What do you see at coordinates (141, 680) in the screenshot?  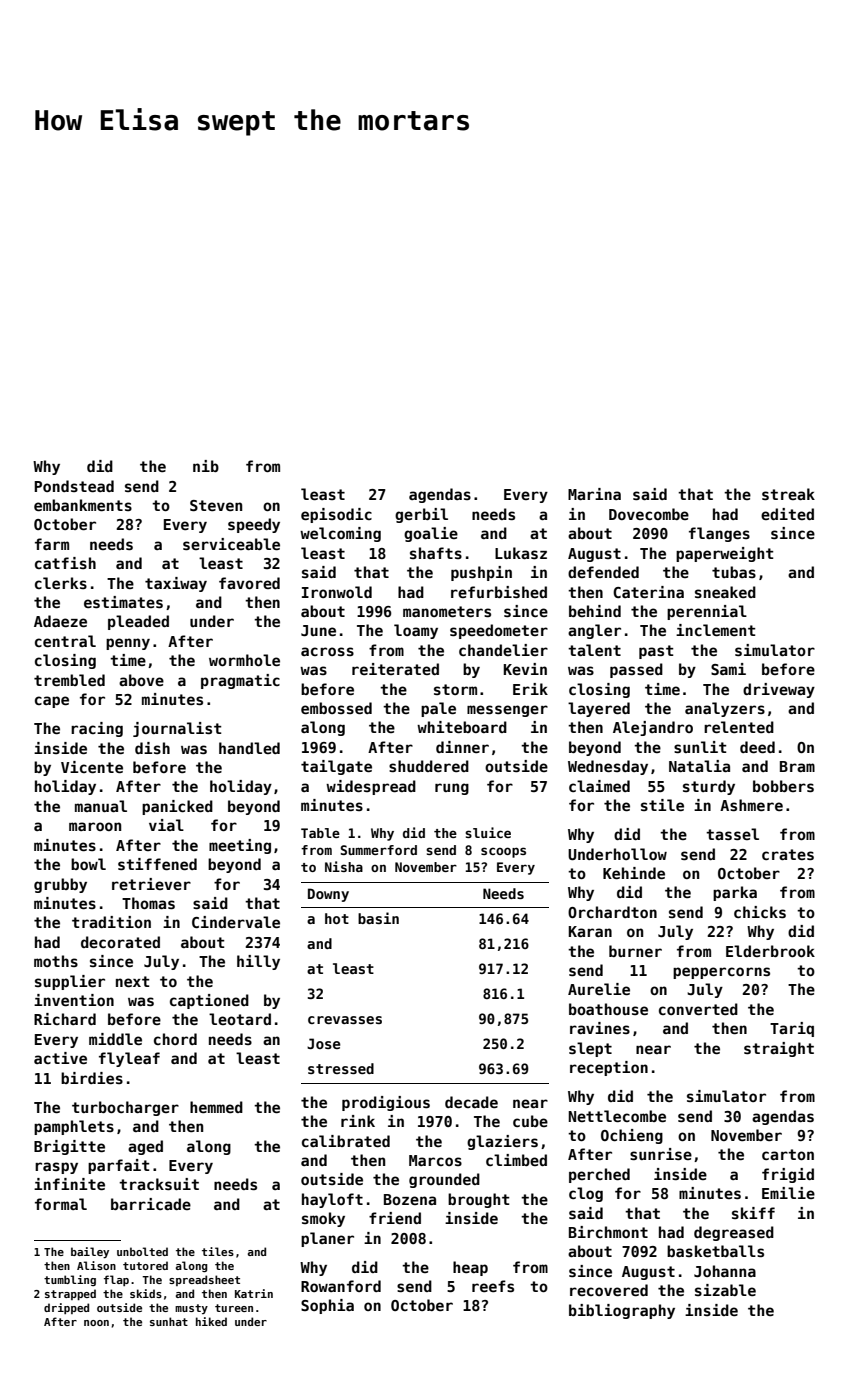 I see `above` at bounding box center [141, 680].
